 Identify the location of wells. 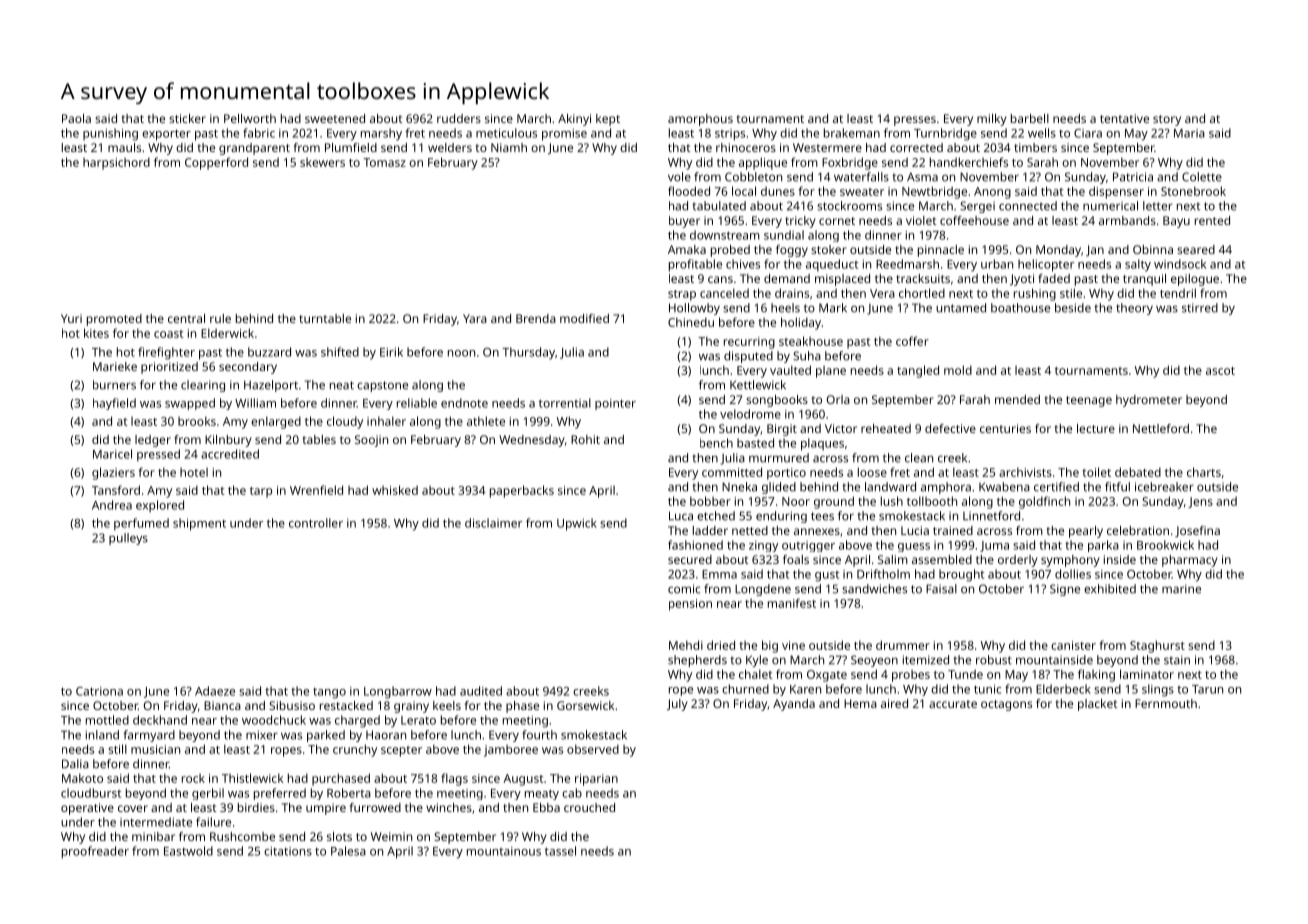
(1042, 133).
